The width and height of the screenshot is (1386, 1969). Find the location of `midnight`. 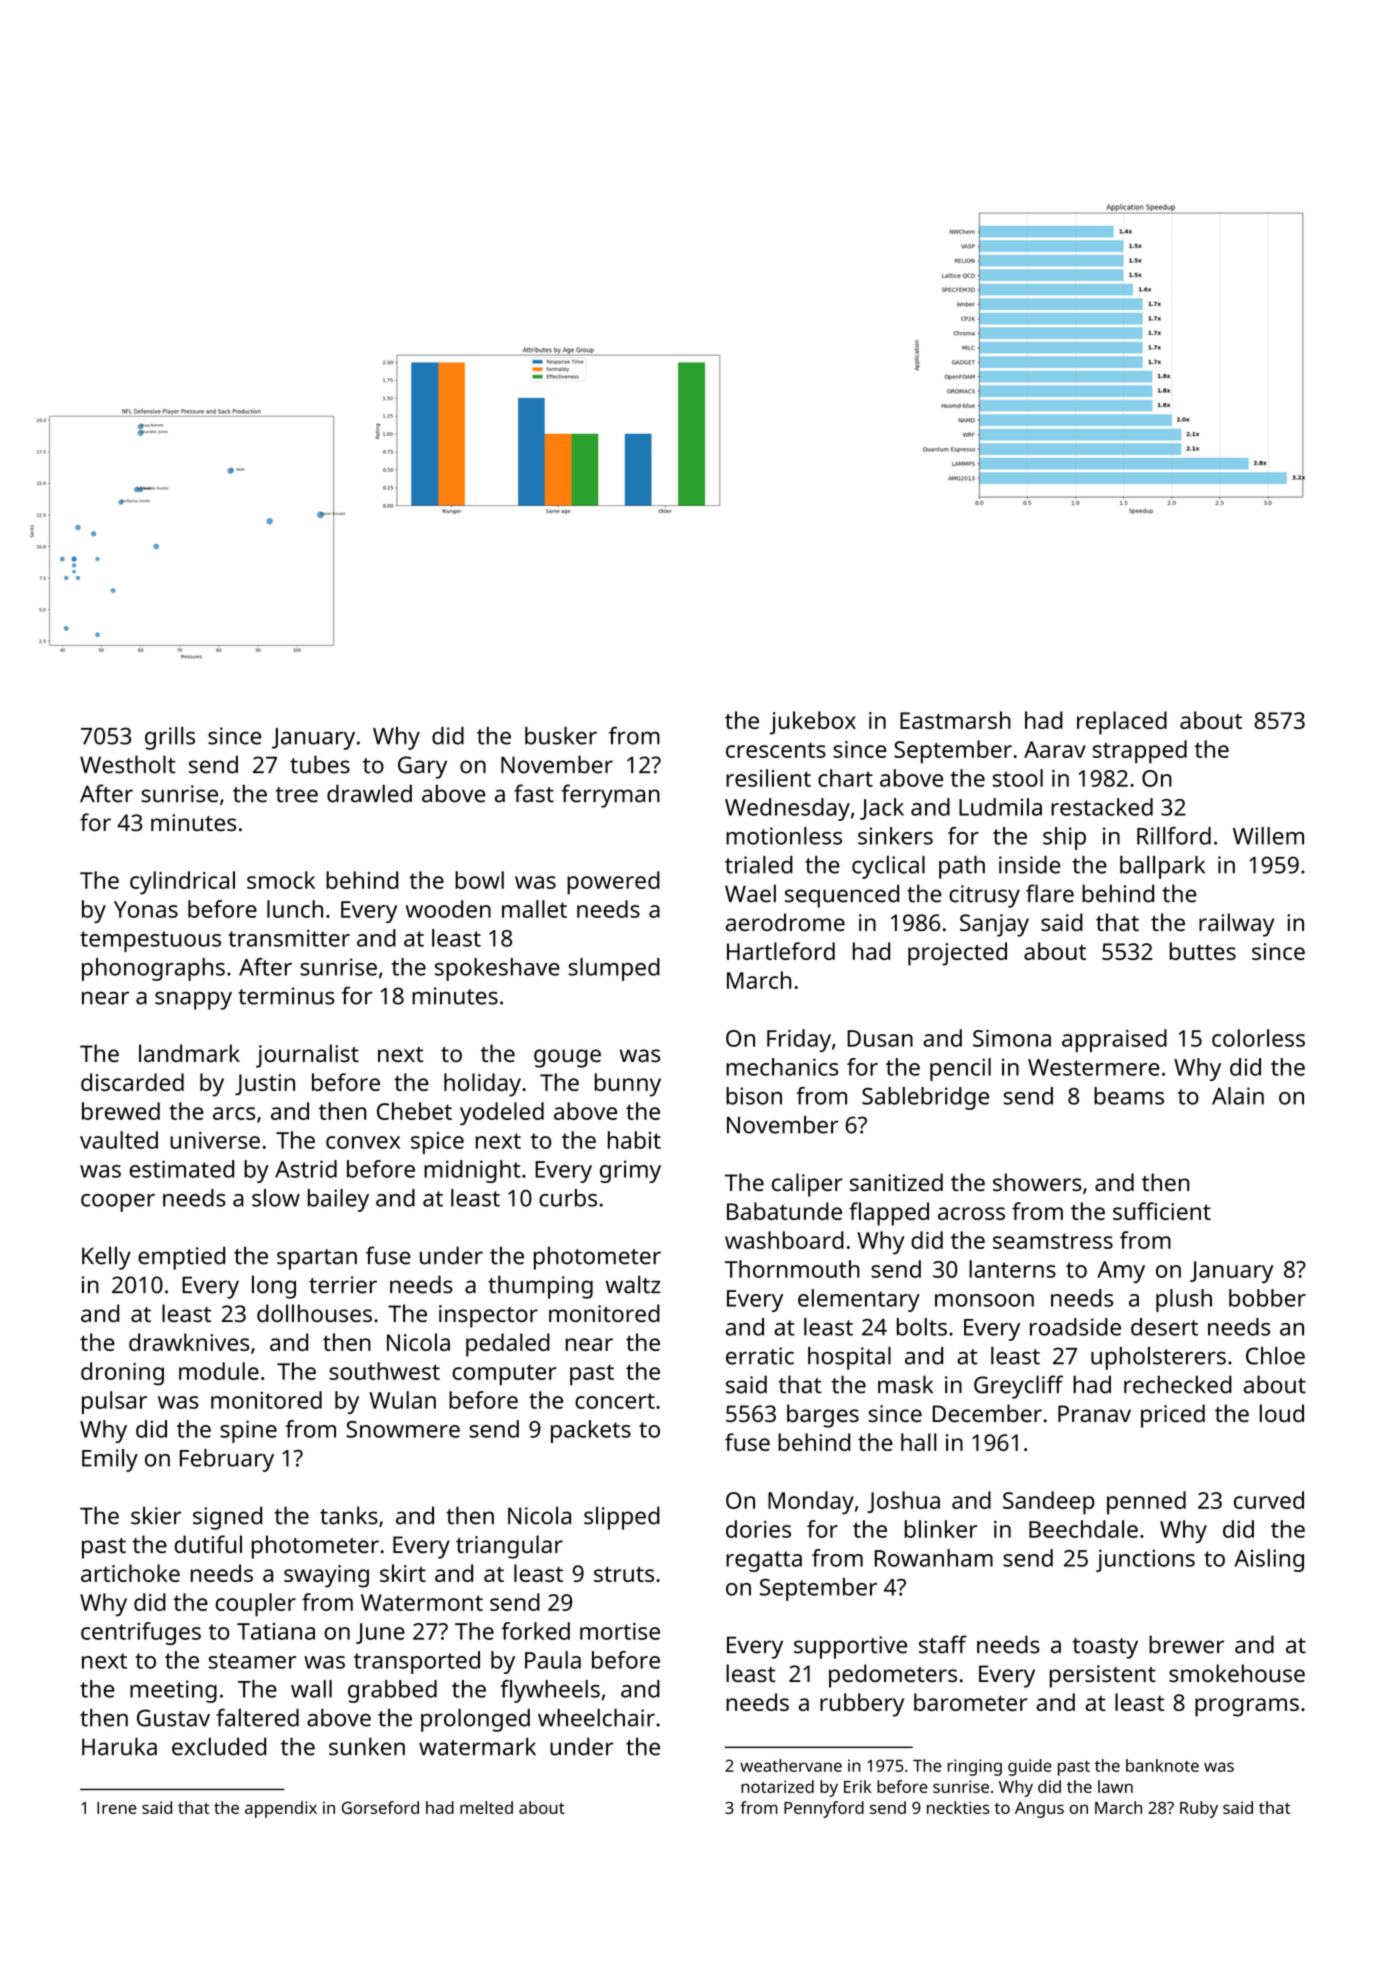

midnight is located at coordinates (472, 1171).
